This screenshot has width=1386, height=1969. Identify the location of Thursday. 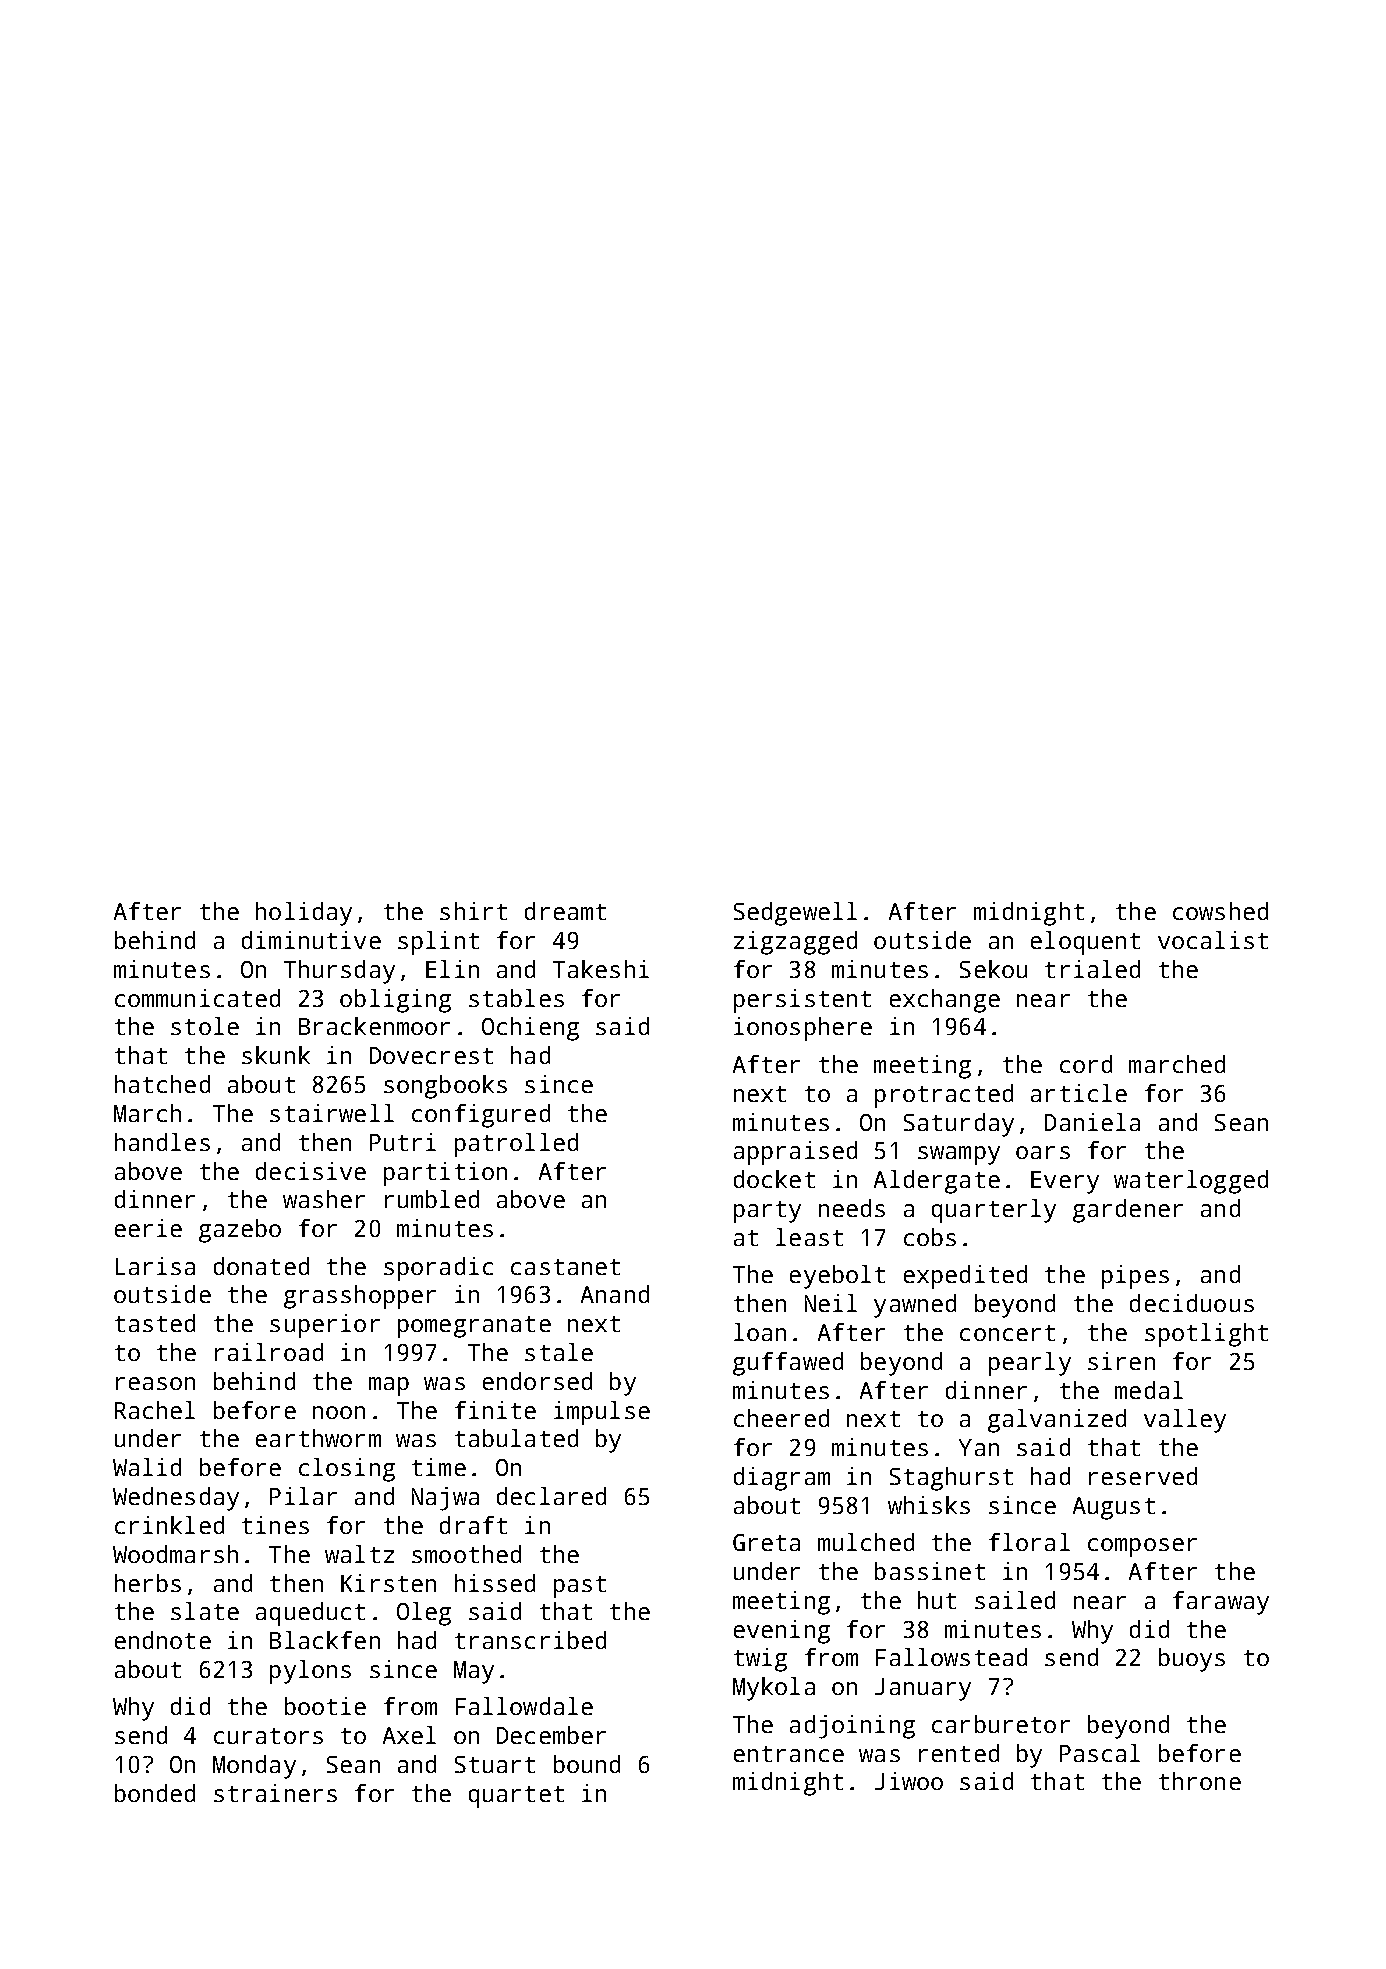
(339, 972).
